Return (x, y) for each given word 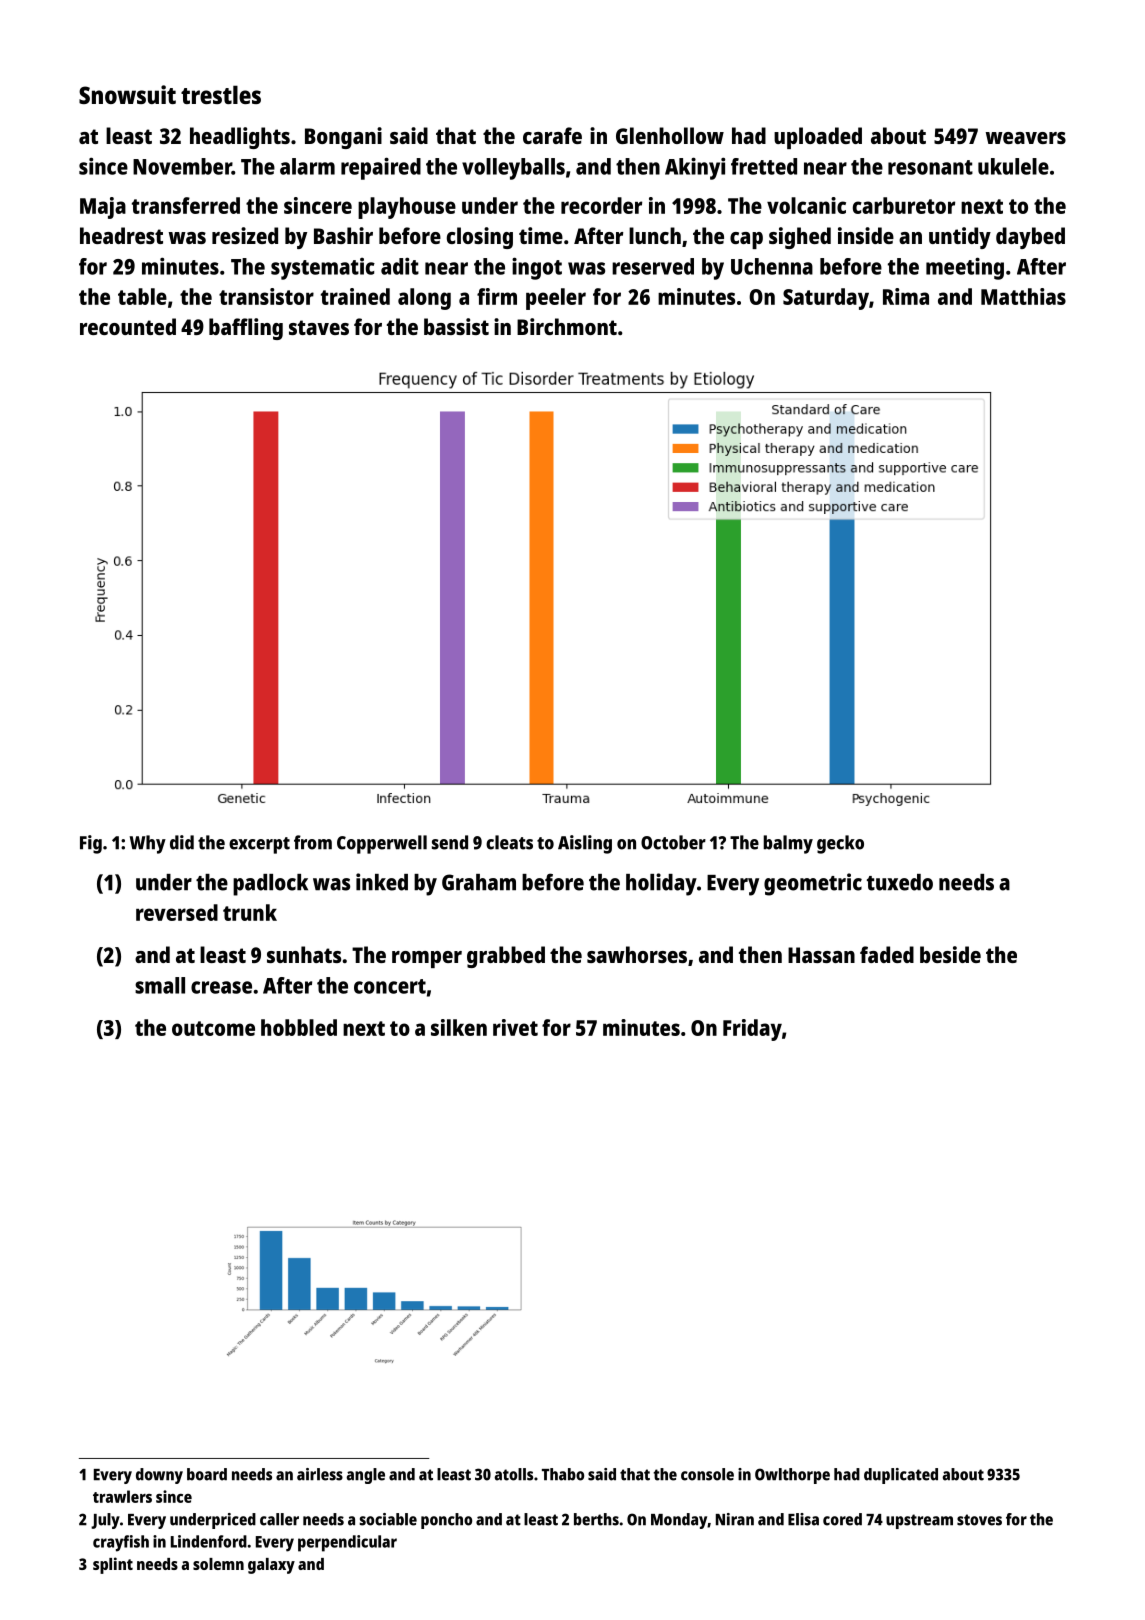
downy (159, 1476)
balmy (788, 844)
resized (245, 235)
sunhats (304, 954)
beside (950, 954)
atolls (513, 1474)
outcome (213, 1028)
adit (400, 266)
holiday (661, 884)
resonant (930, 167)
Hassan (821, 955)
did (182, 842)
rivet (515, 1027)
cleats (509, 842)
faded (887, 954)
